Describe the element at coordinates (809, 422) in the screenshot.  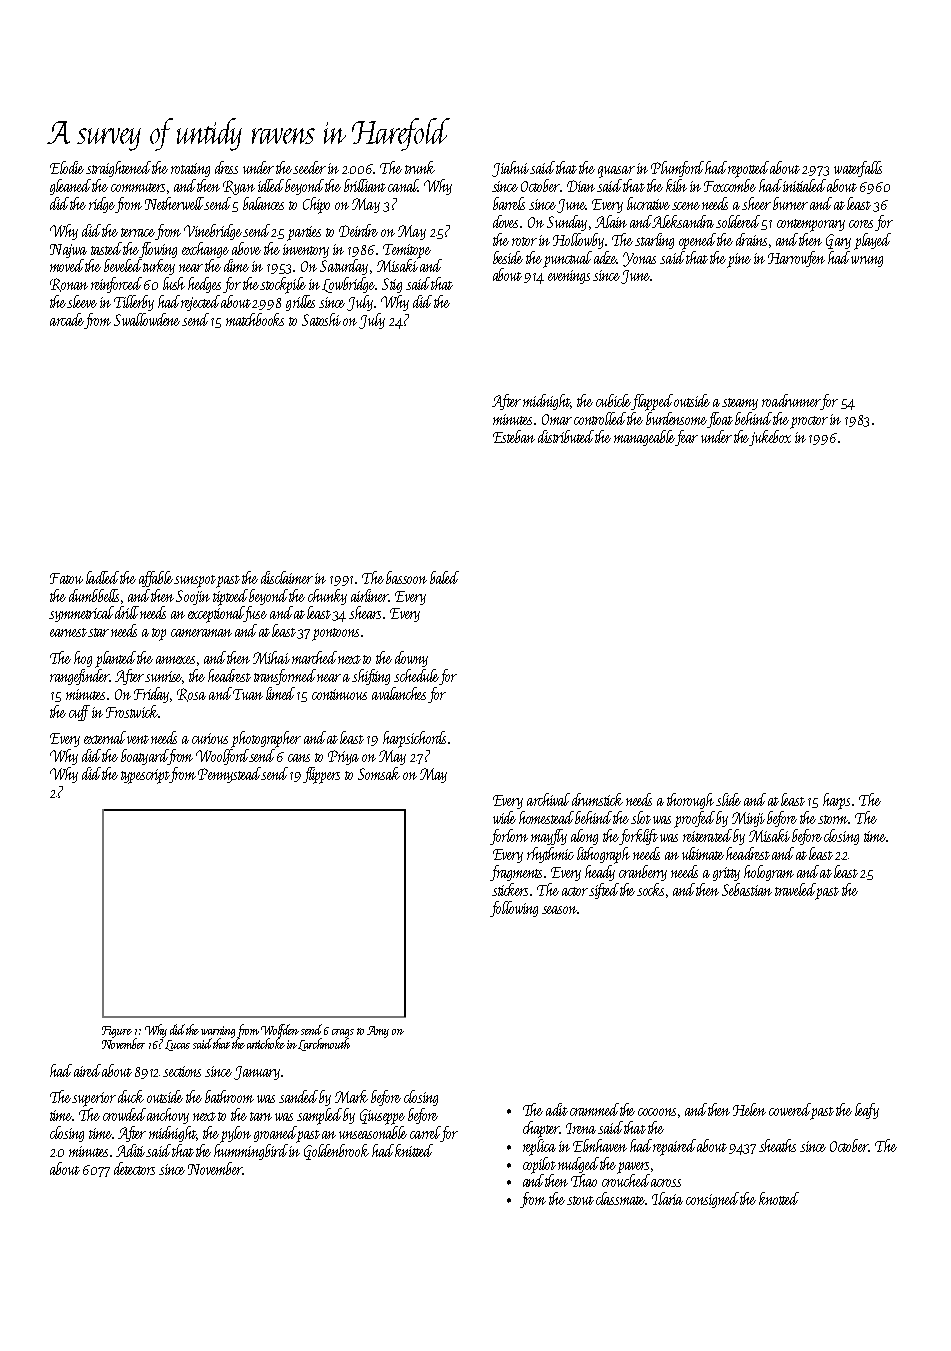
I see `proctor` at that location.
